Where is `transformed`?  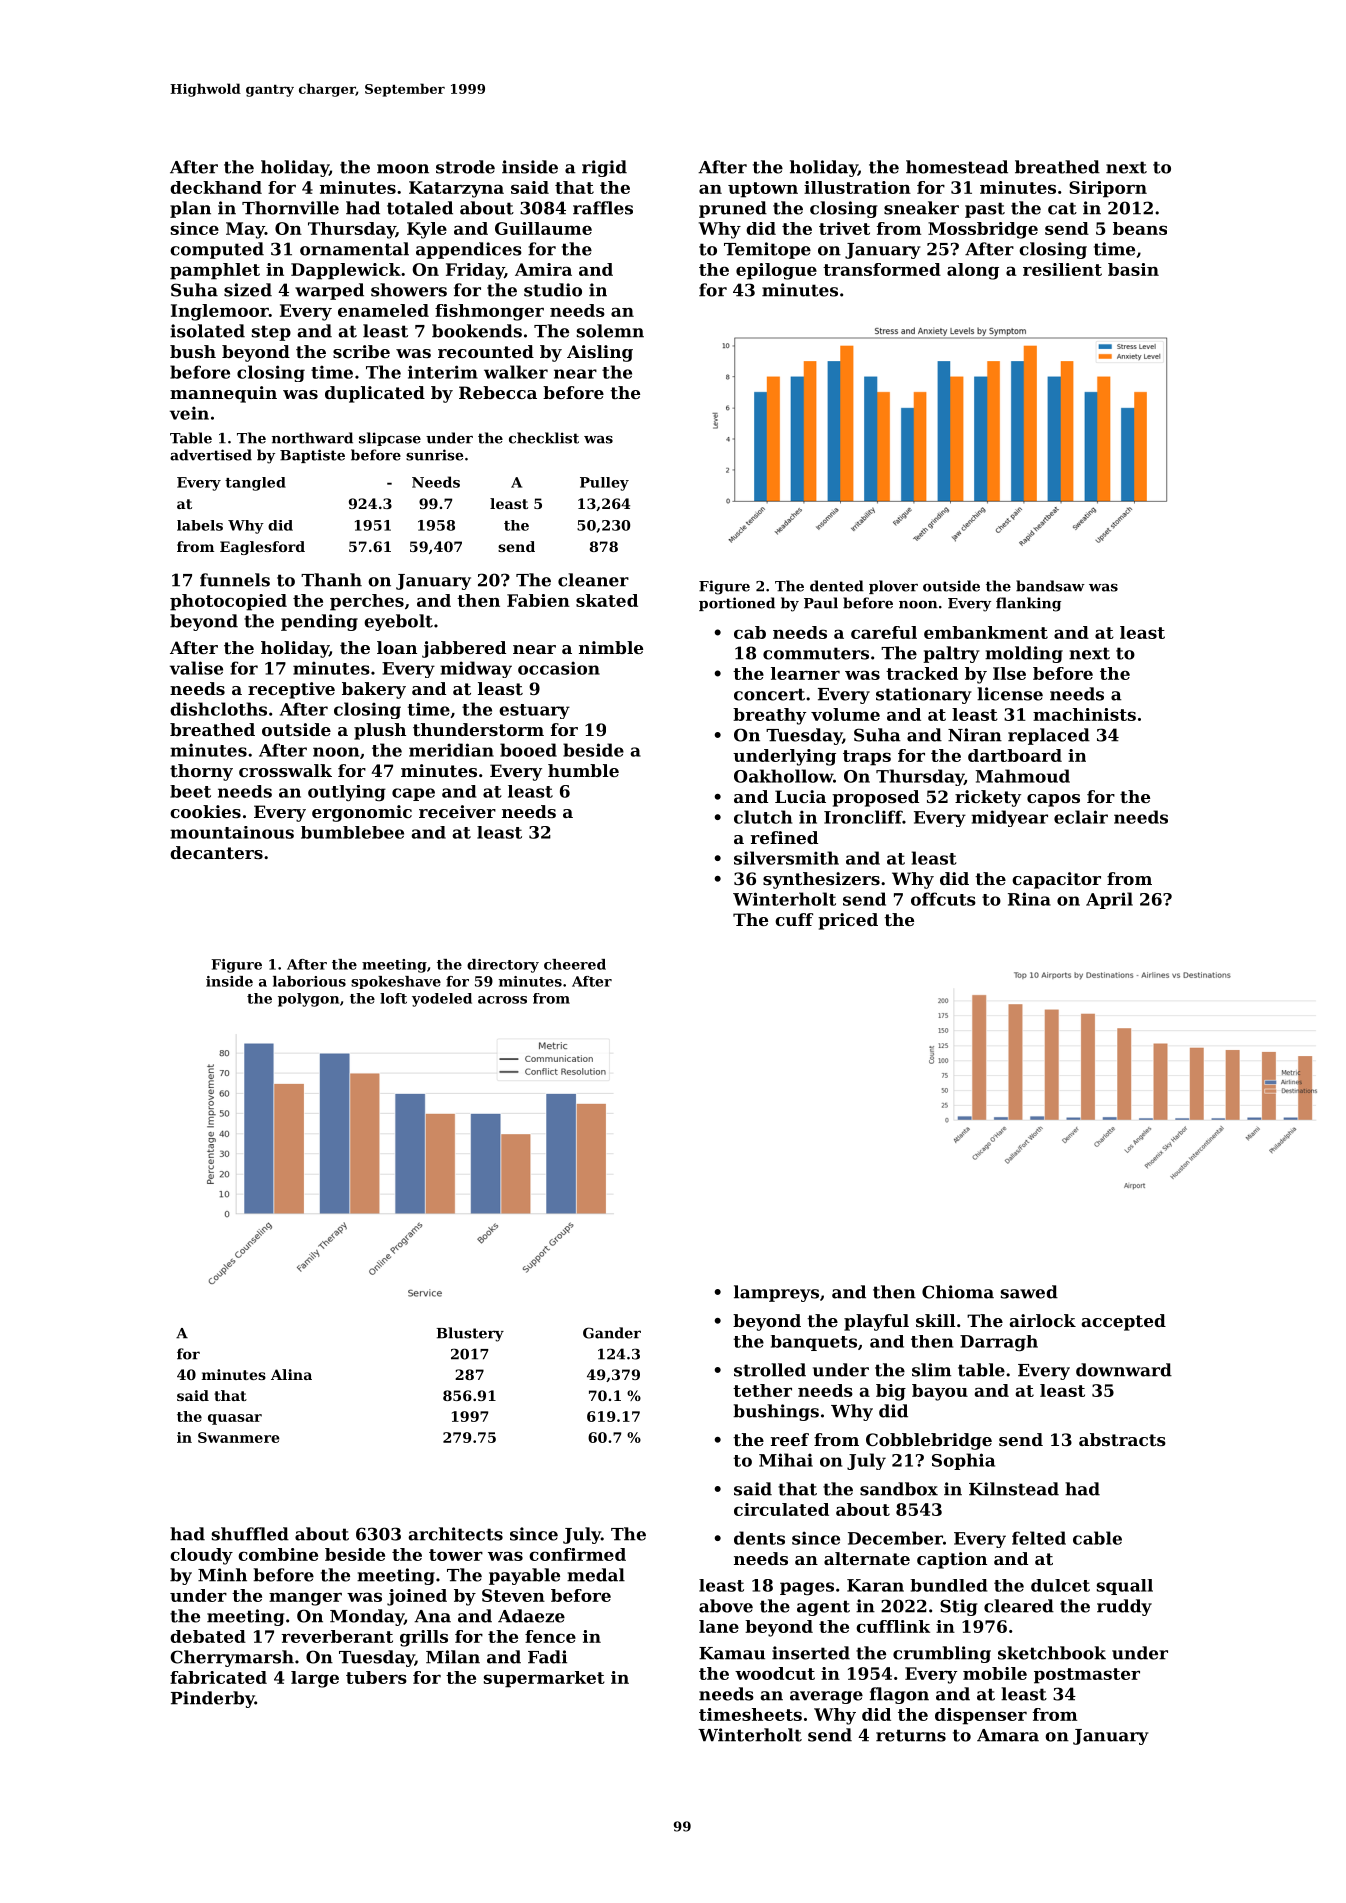
transformed is located at coordinates (882, 269).
